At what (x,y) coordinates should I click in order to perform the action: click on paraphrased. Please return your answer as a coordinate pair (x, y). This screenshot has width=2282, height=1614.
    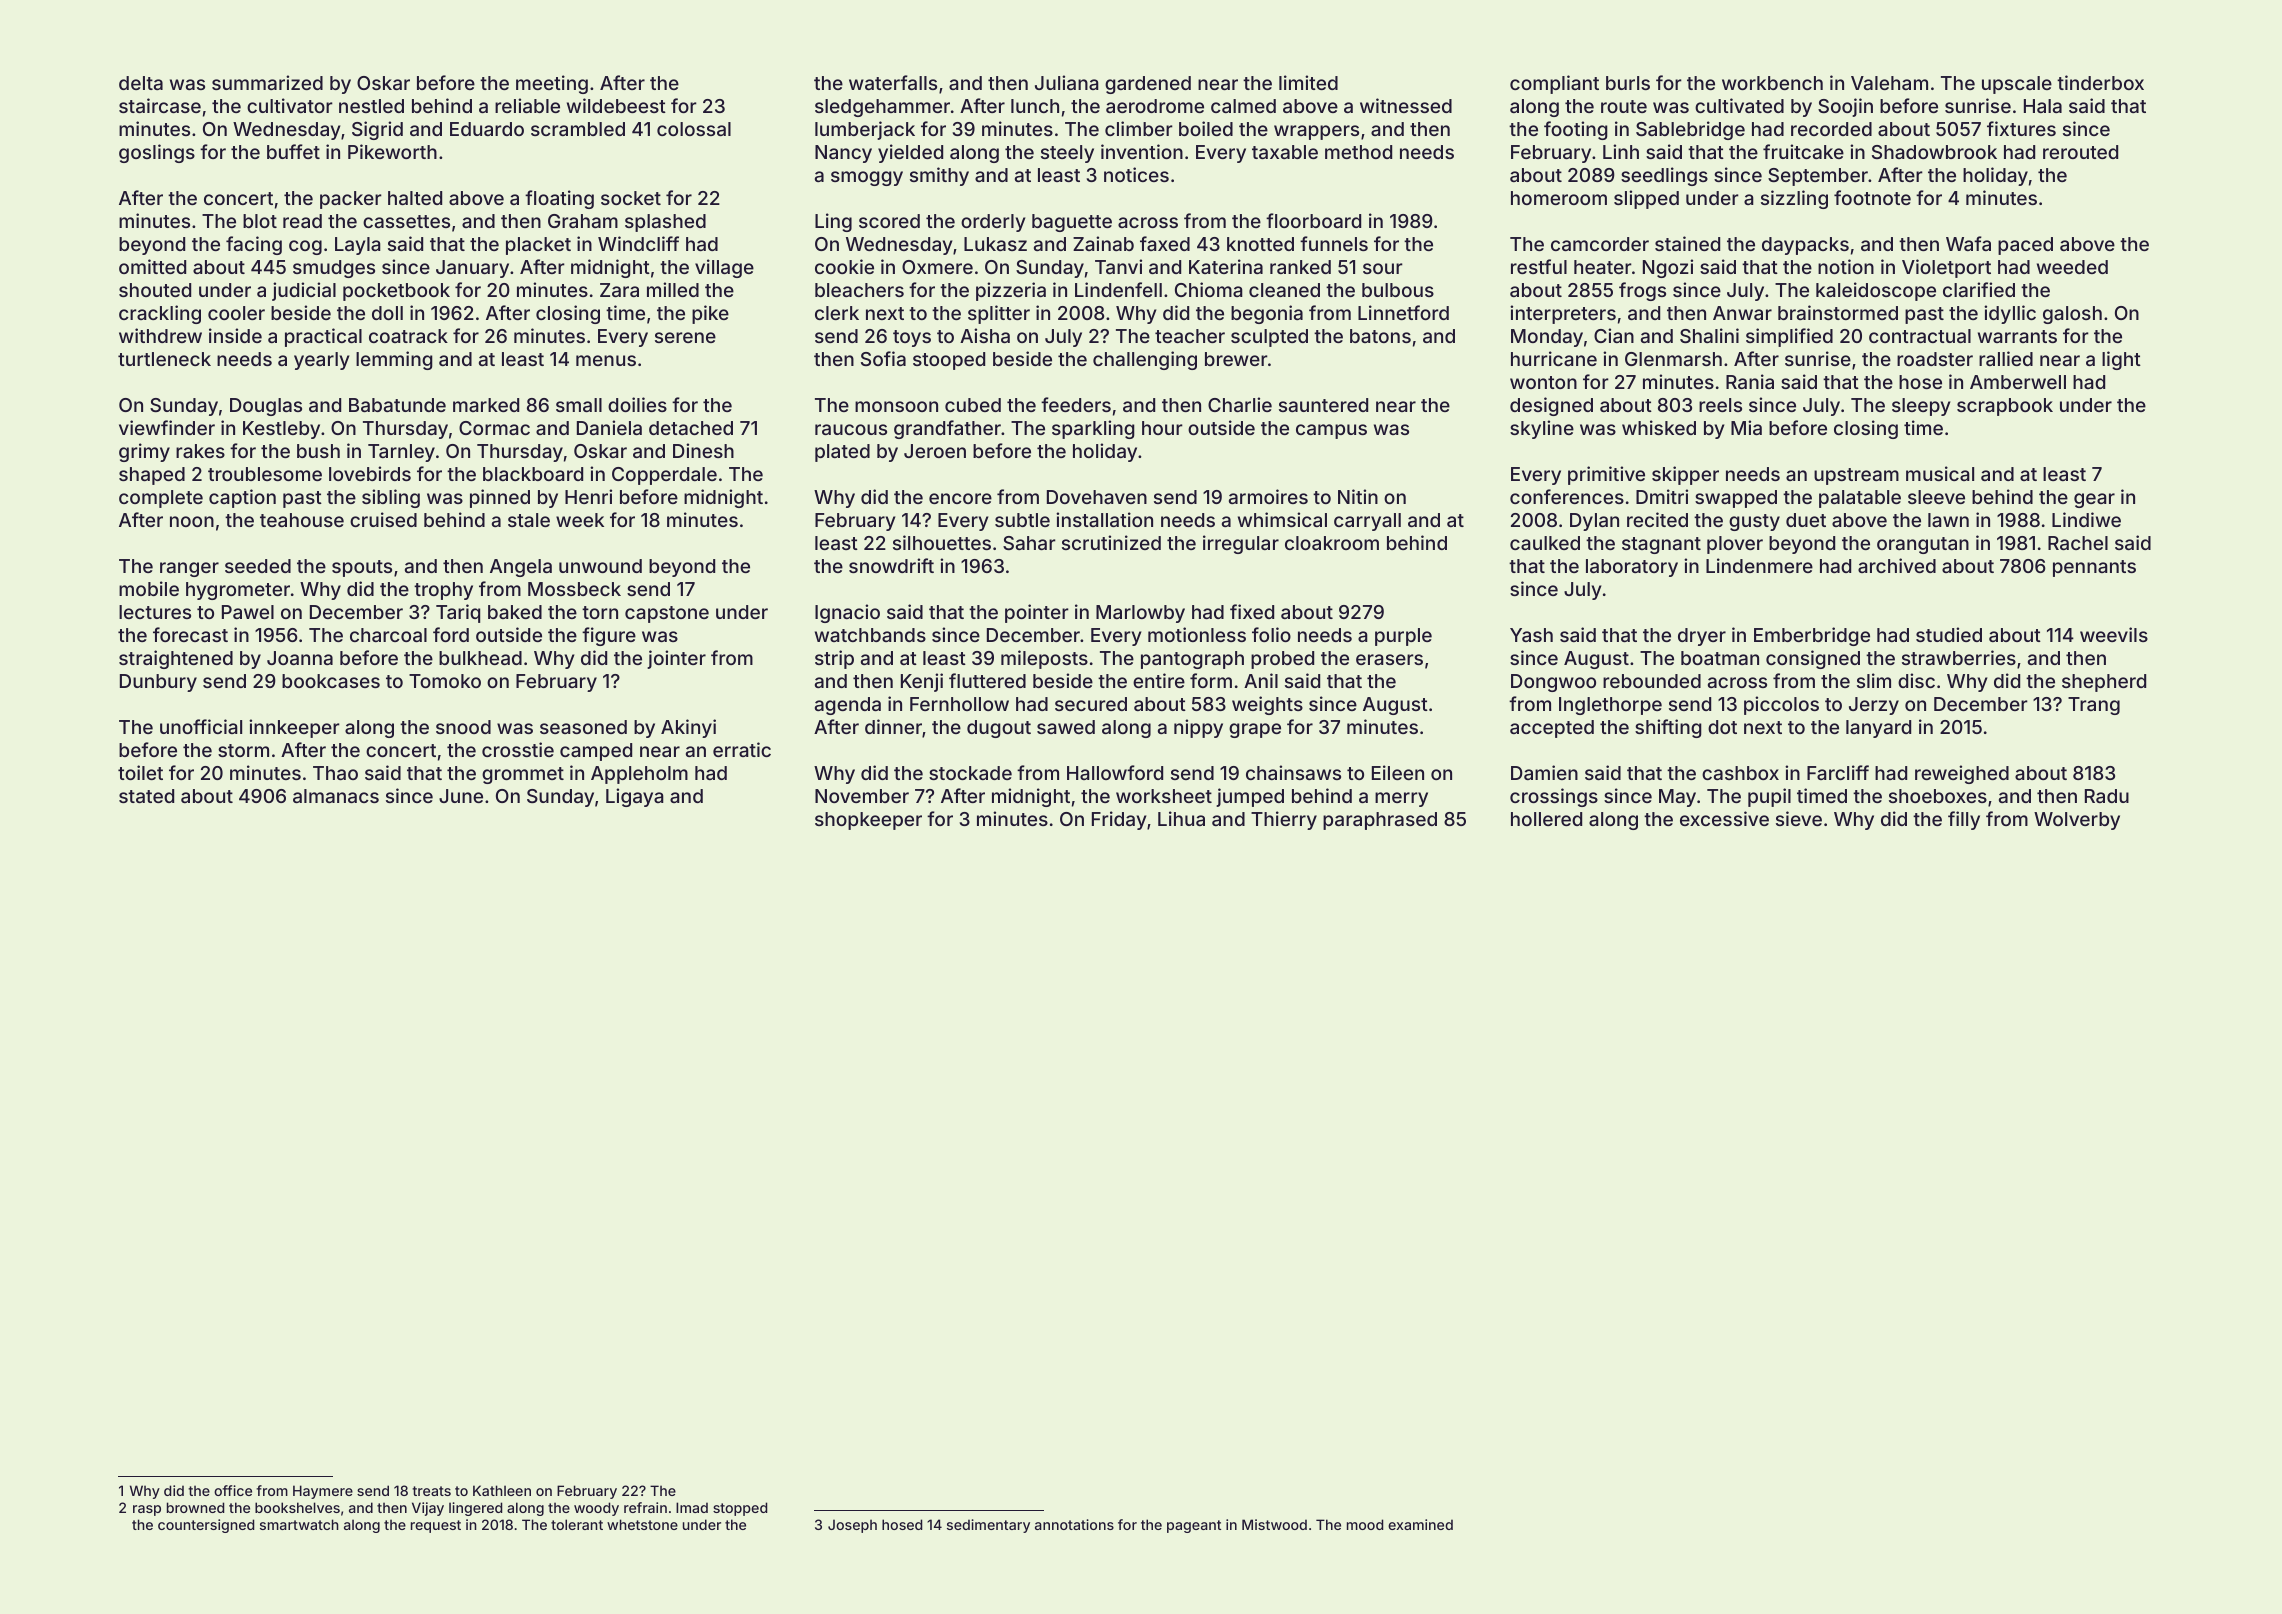
    Looking at the image, I should click on (1380, 821).
